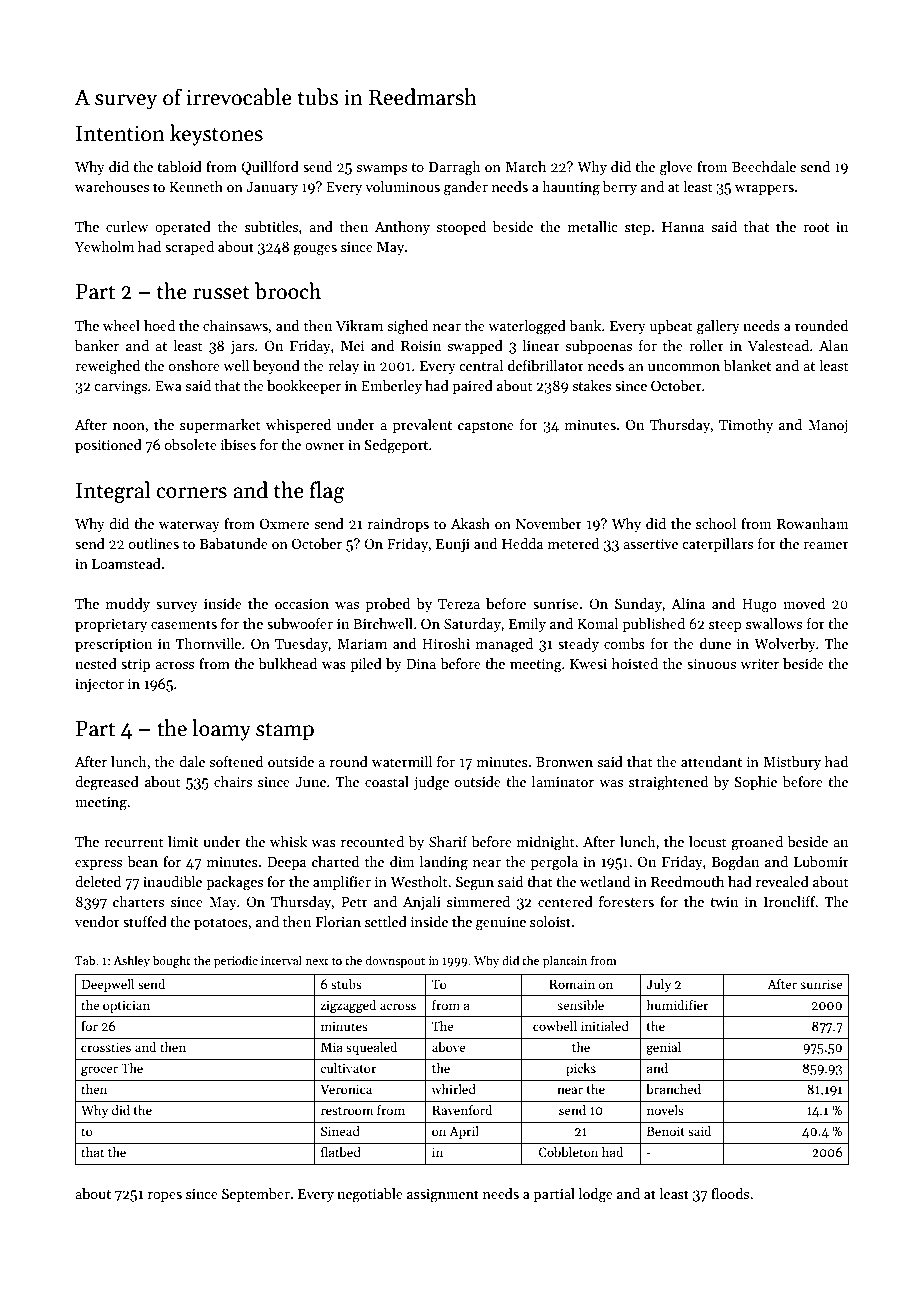 Image resolution: width=924 pixels, height=1308 pixels. What do you see at coordinates (340, 1131) in the screenshot?
I see `Sinead` at bounding box center [340, 1131].
